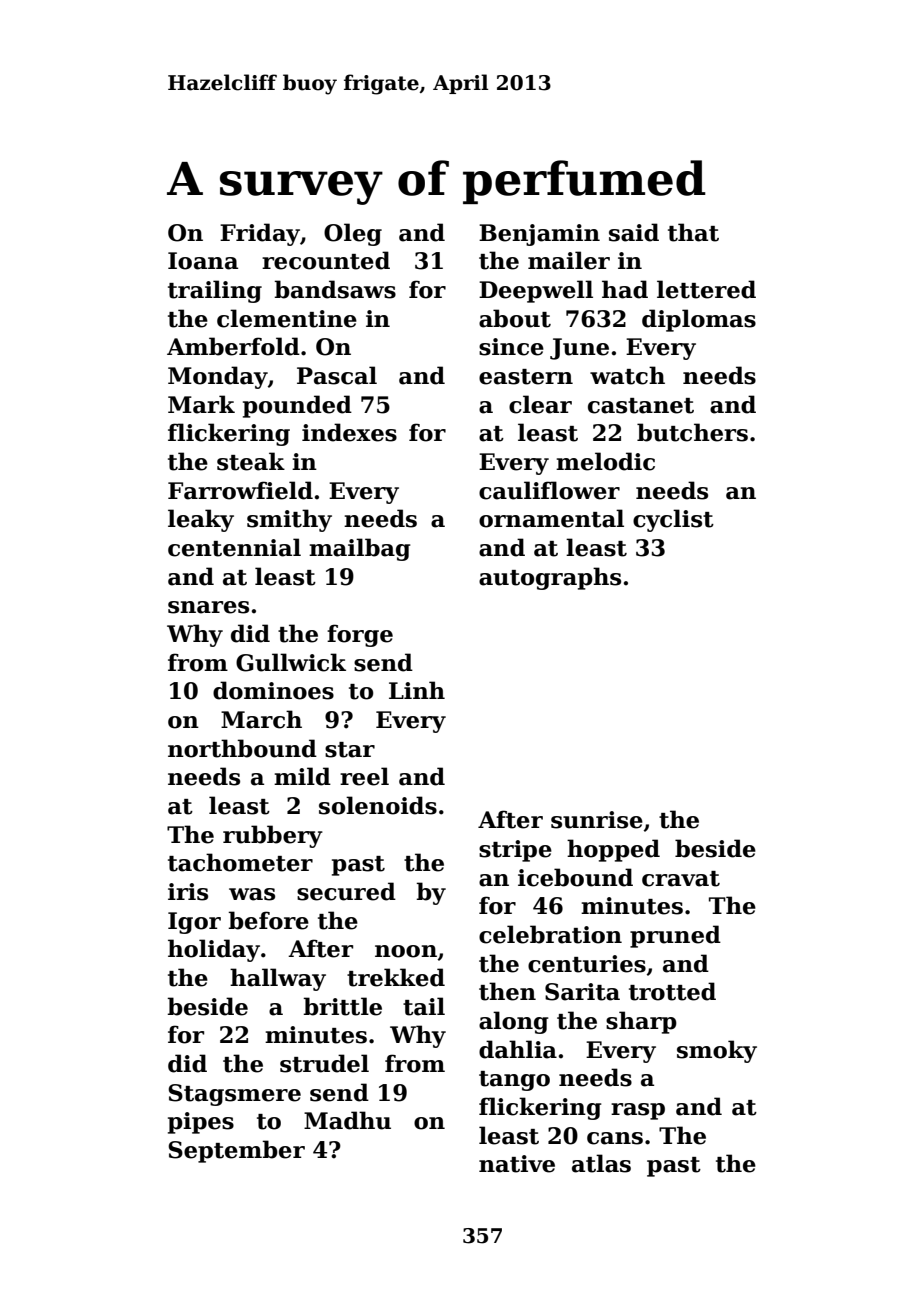 This screenshot has width=924, height=1311. I want to click on Friday, so click(260, 234).
